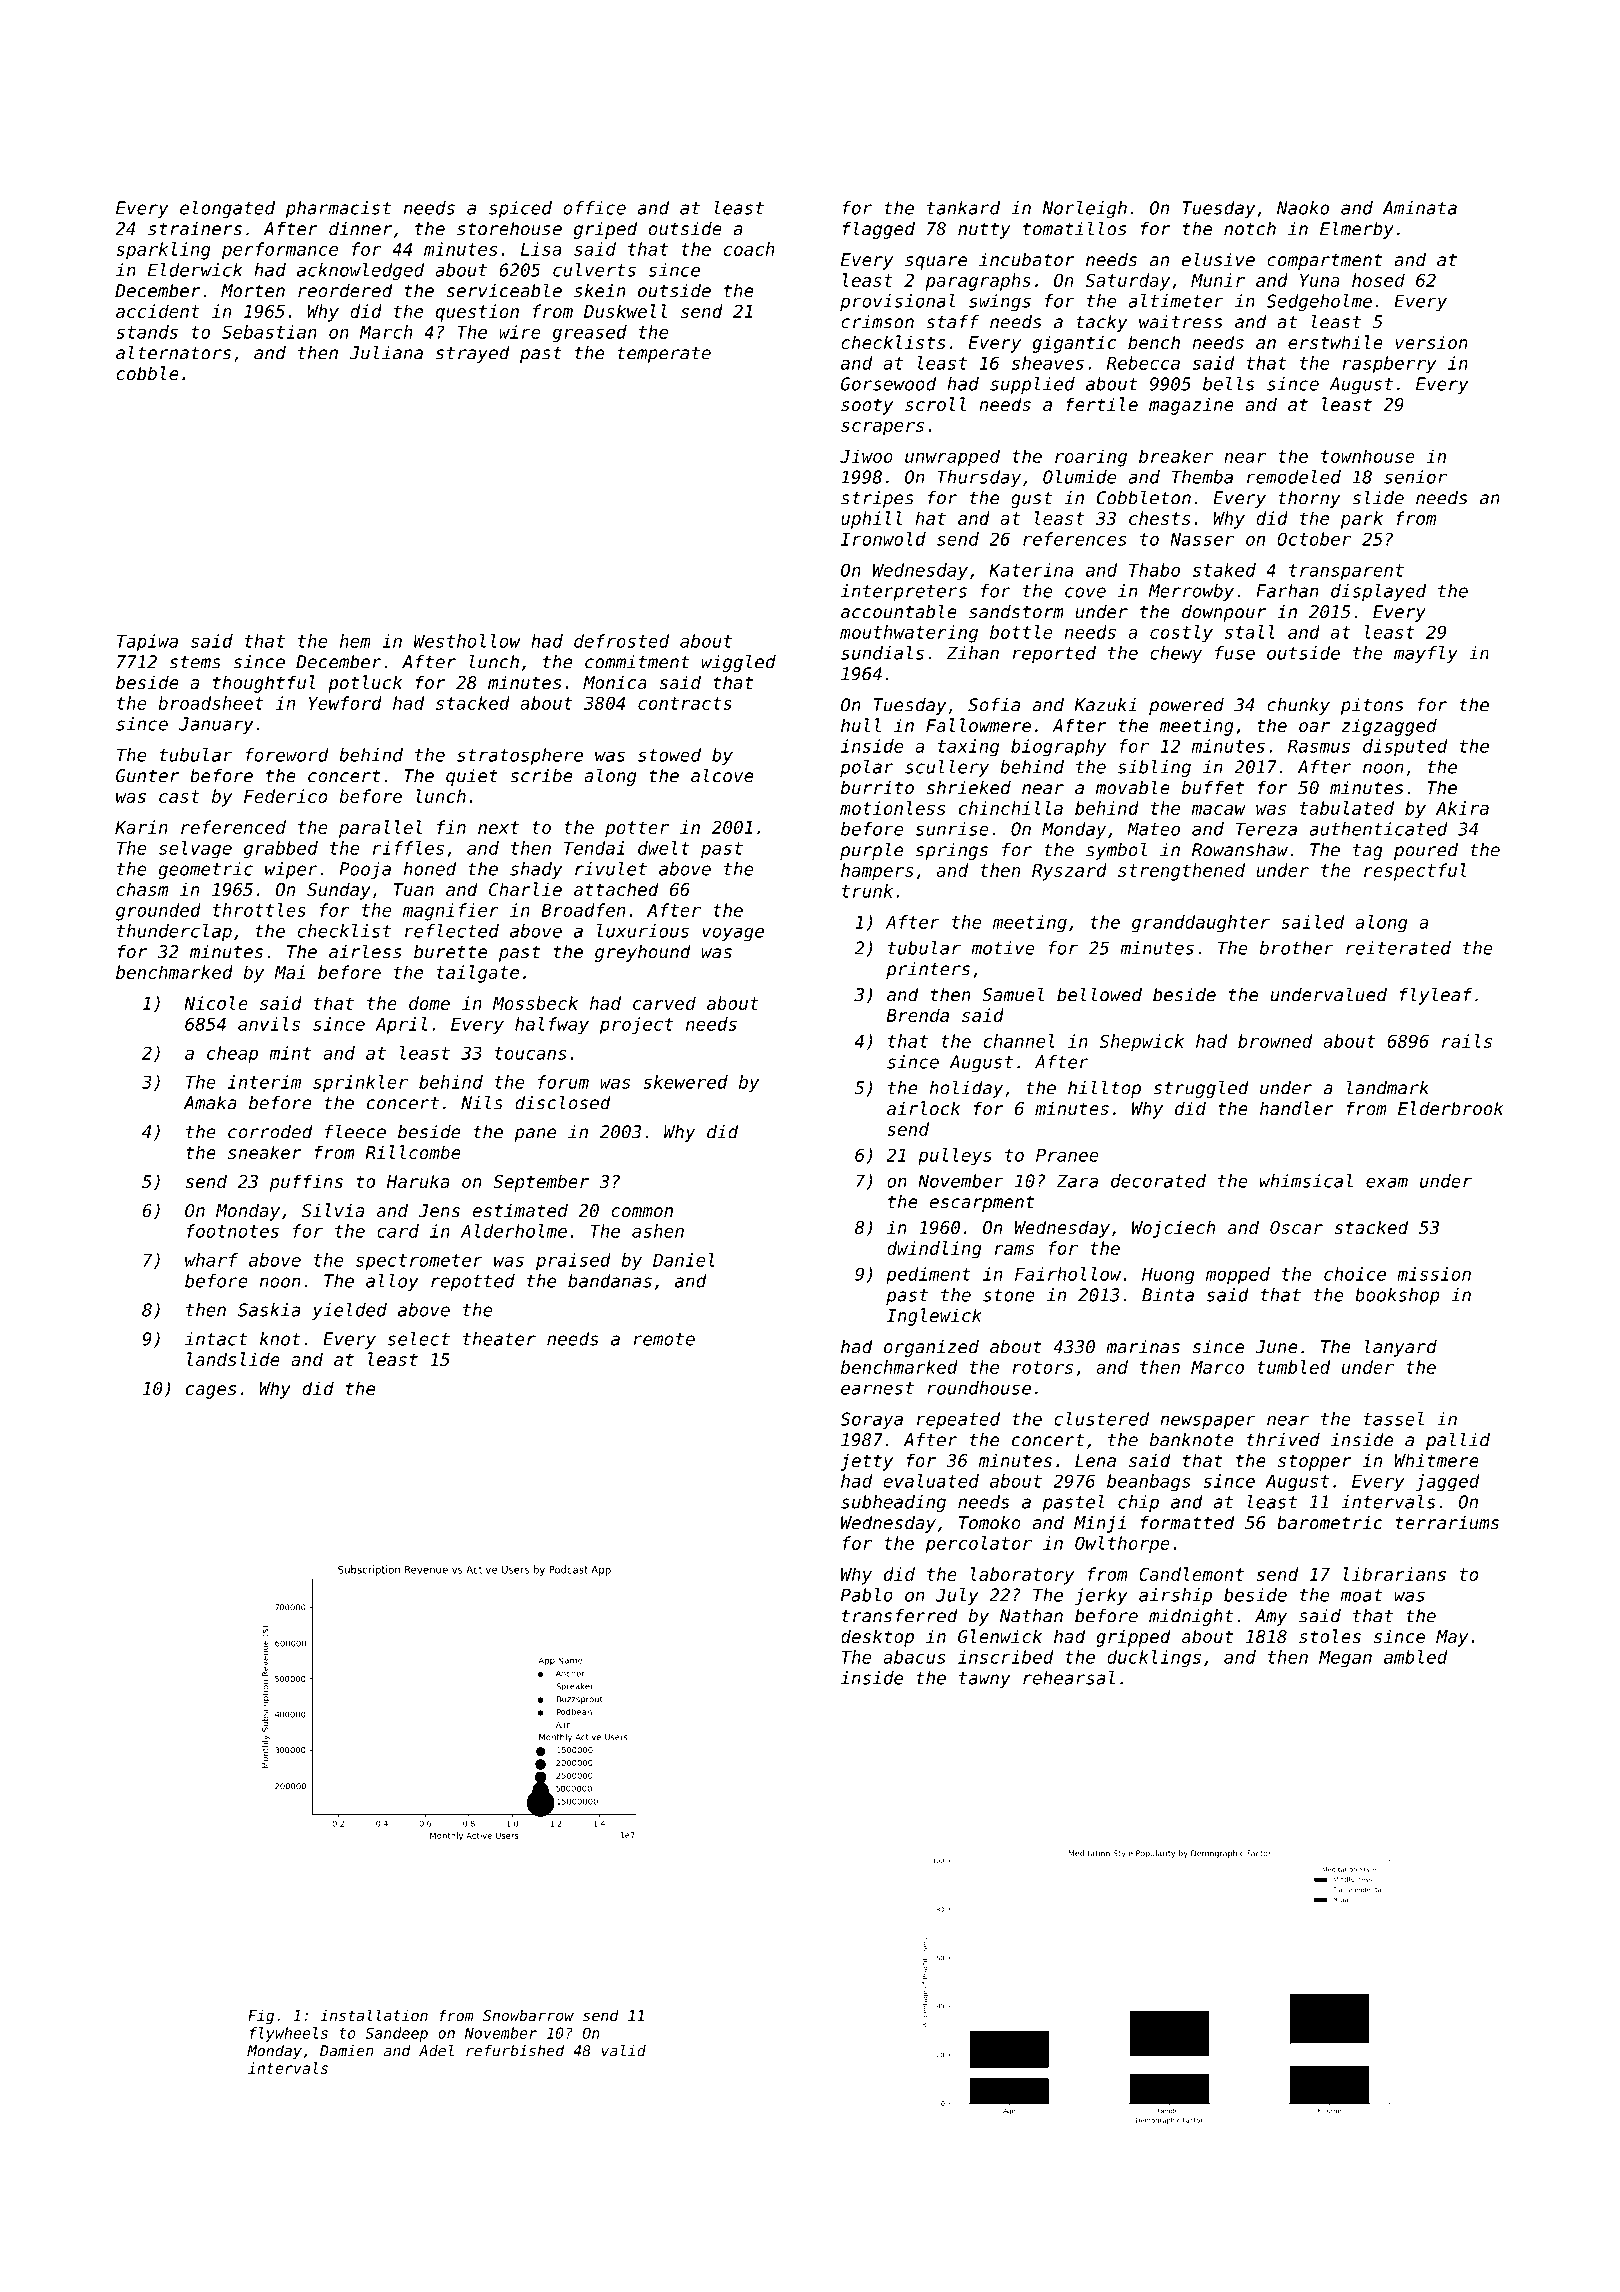 The height and width of the document is (2292, 1620). I want to click on Damien, so click(346, 2051).
